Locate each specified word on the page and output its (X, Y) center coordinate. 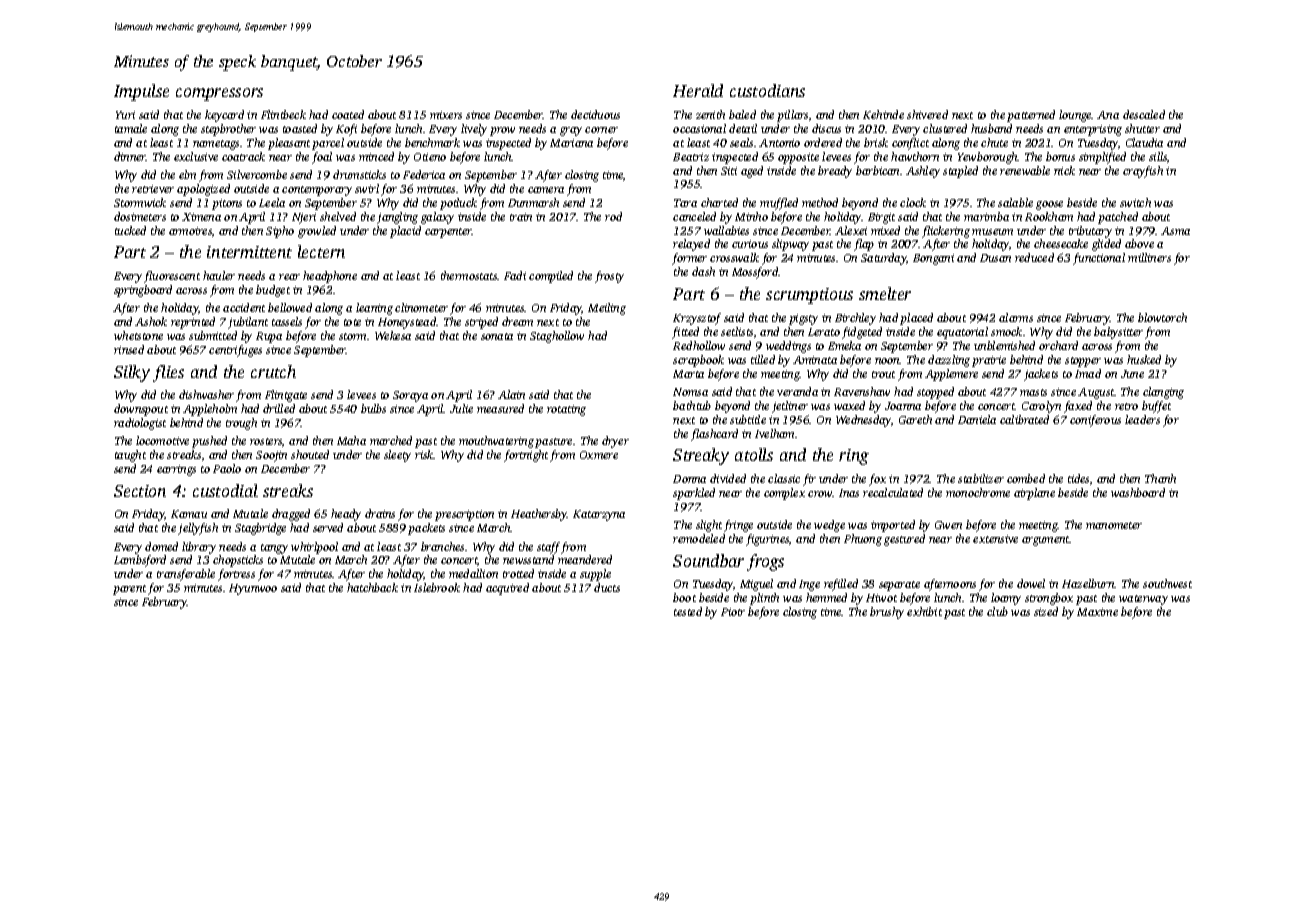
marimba (986, 216)
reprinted (193, 323)
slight (709, 526)
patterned (1031, 116)
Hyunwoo (253, 589)
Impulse (141, 92)
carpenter (448, 233)
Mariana (571, 143)
